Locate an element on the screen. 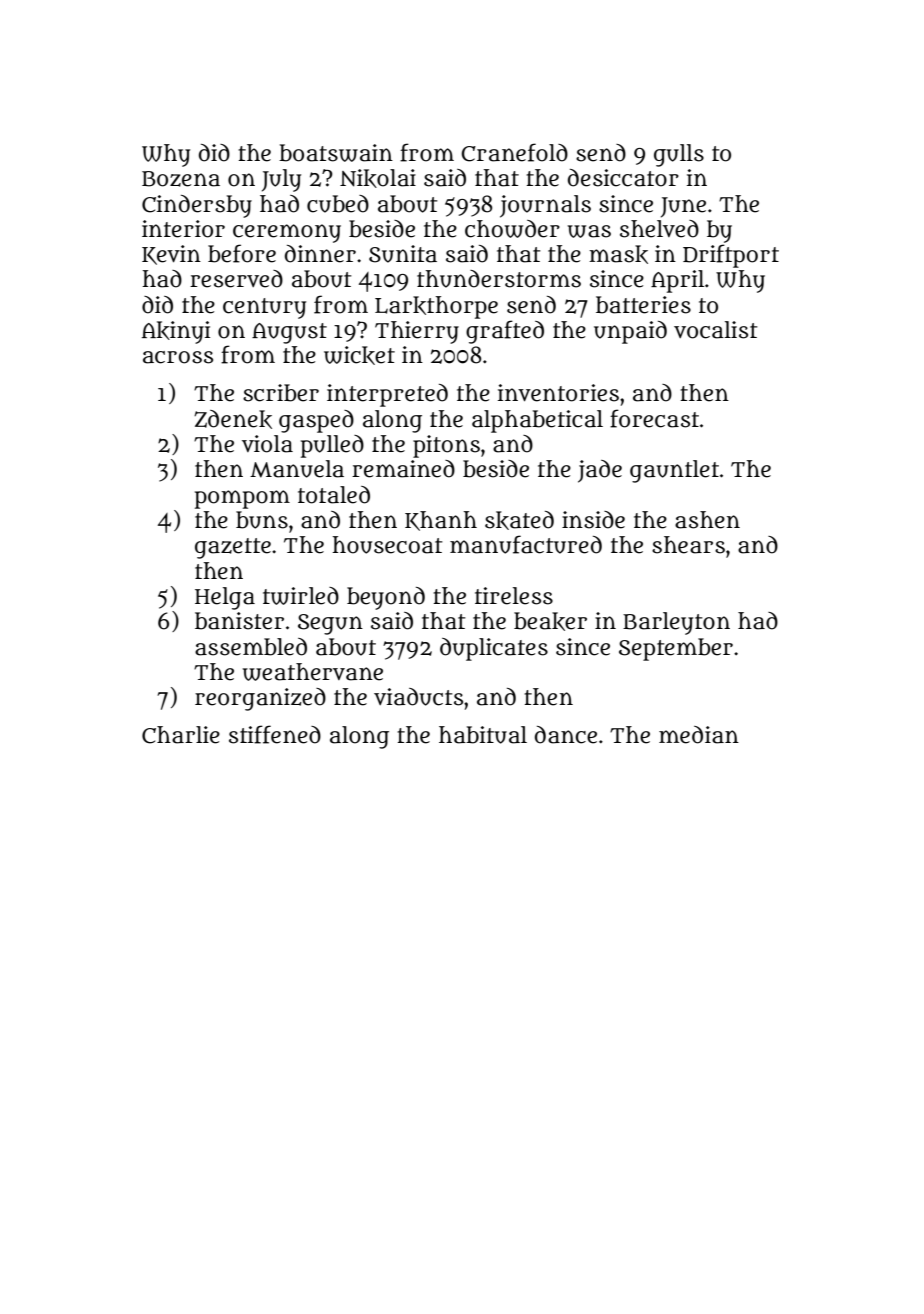 This screenshot has height=1314, width=924. Khanh is located at coordinates (441, 521).
